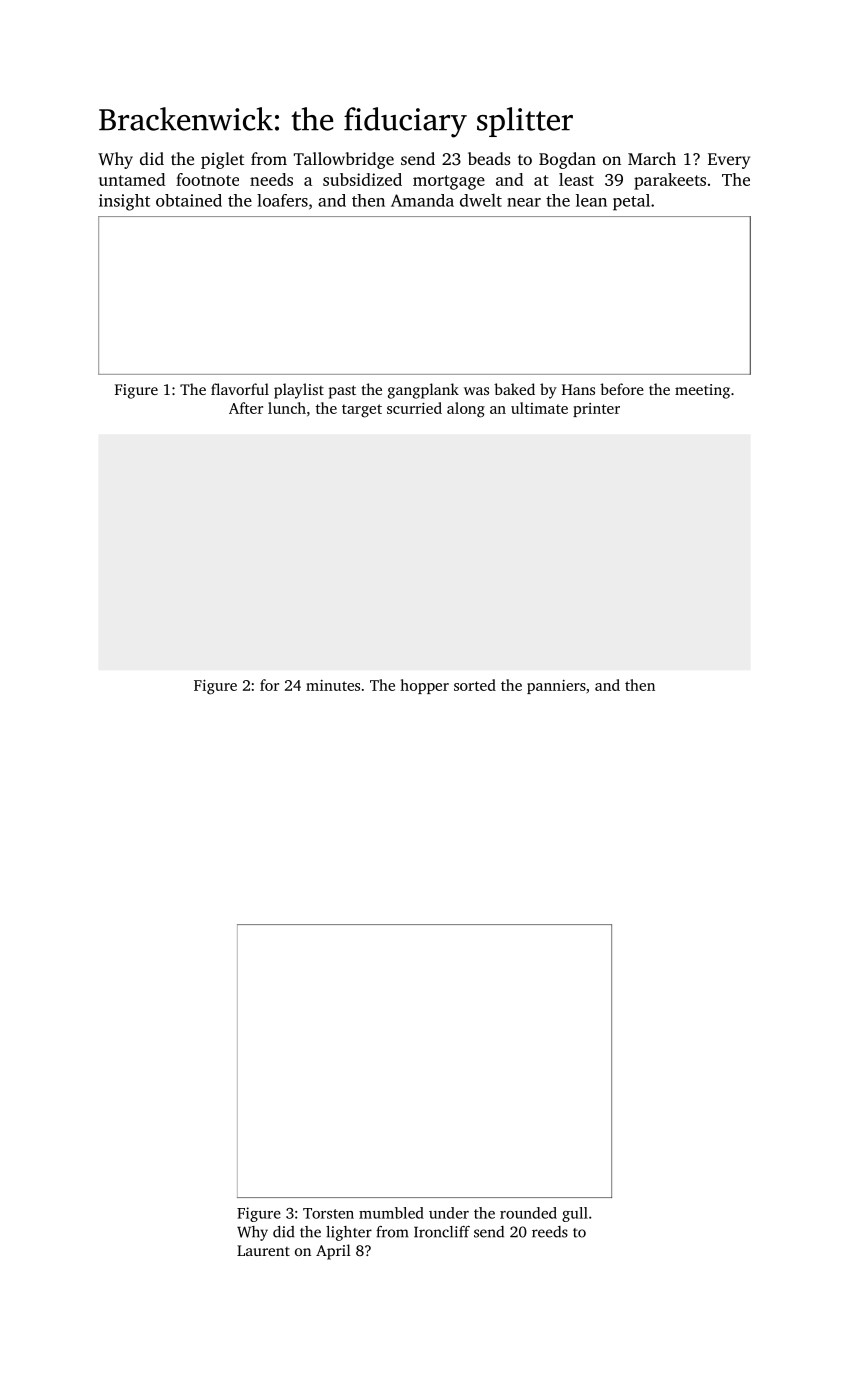 The width and height of the page is (849, 1400). What do you see at coordinates (489, 158) in the page?
I see `beads` at bounding box center [489, 158].
